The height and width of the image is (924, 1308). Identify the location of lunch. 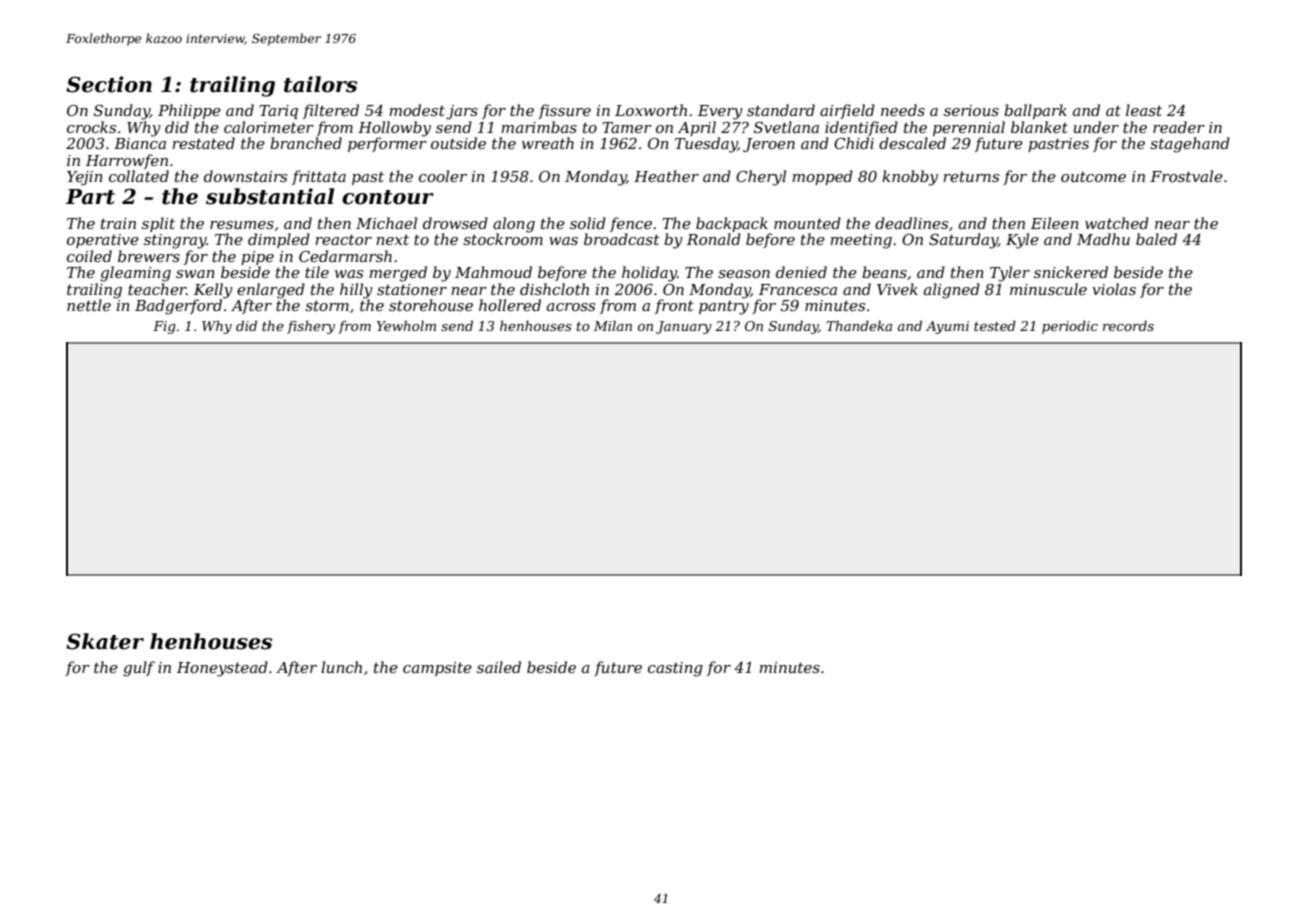
(341, 667).
